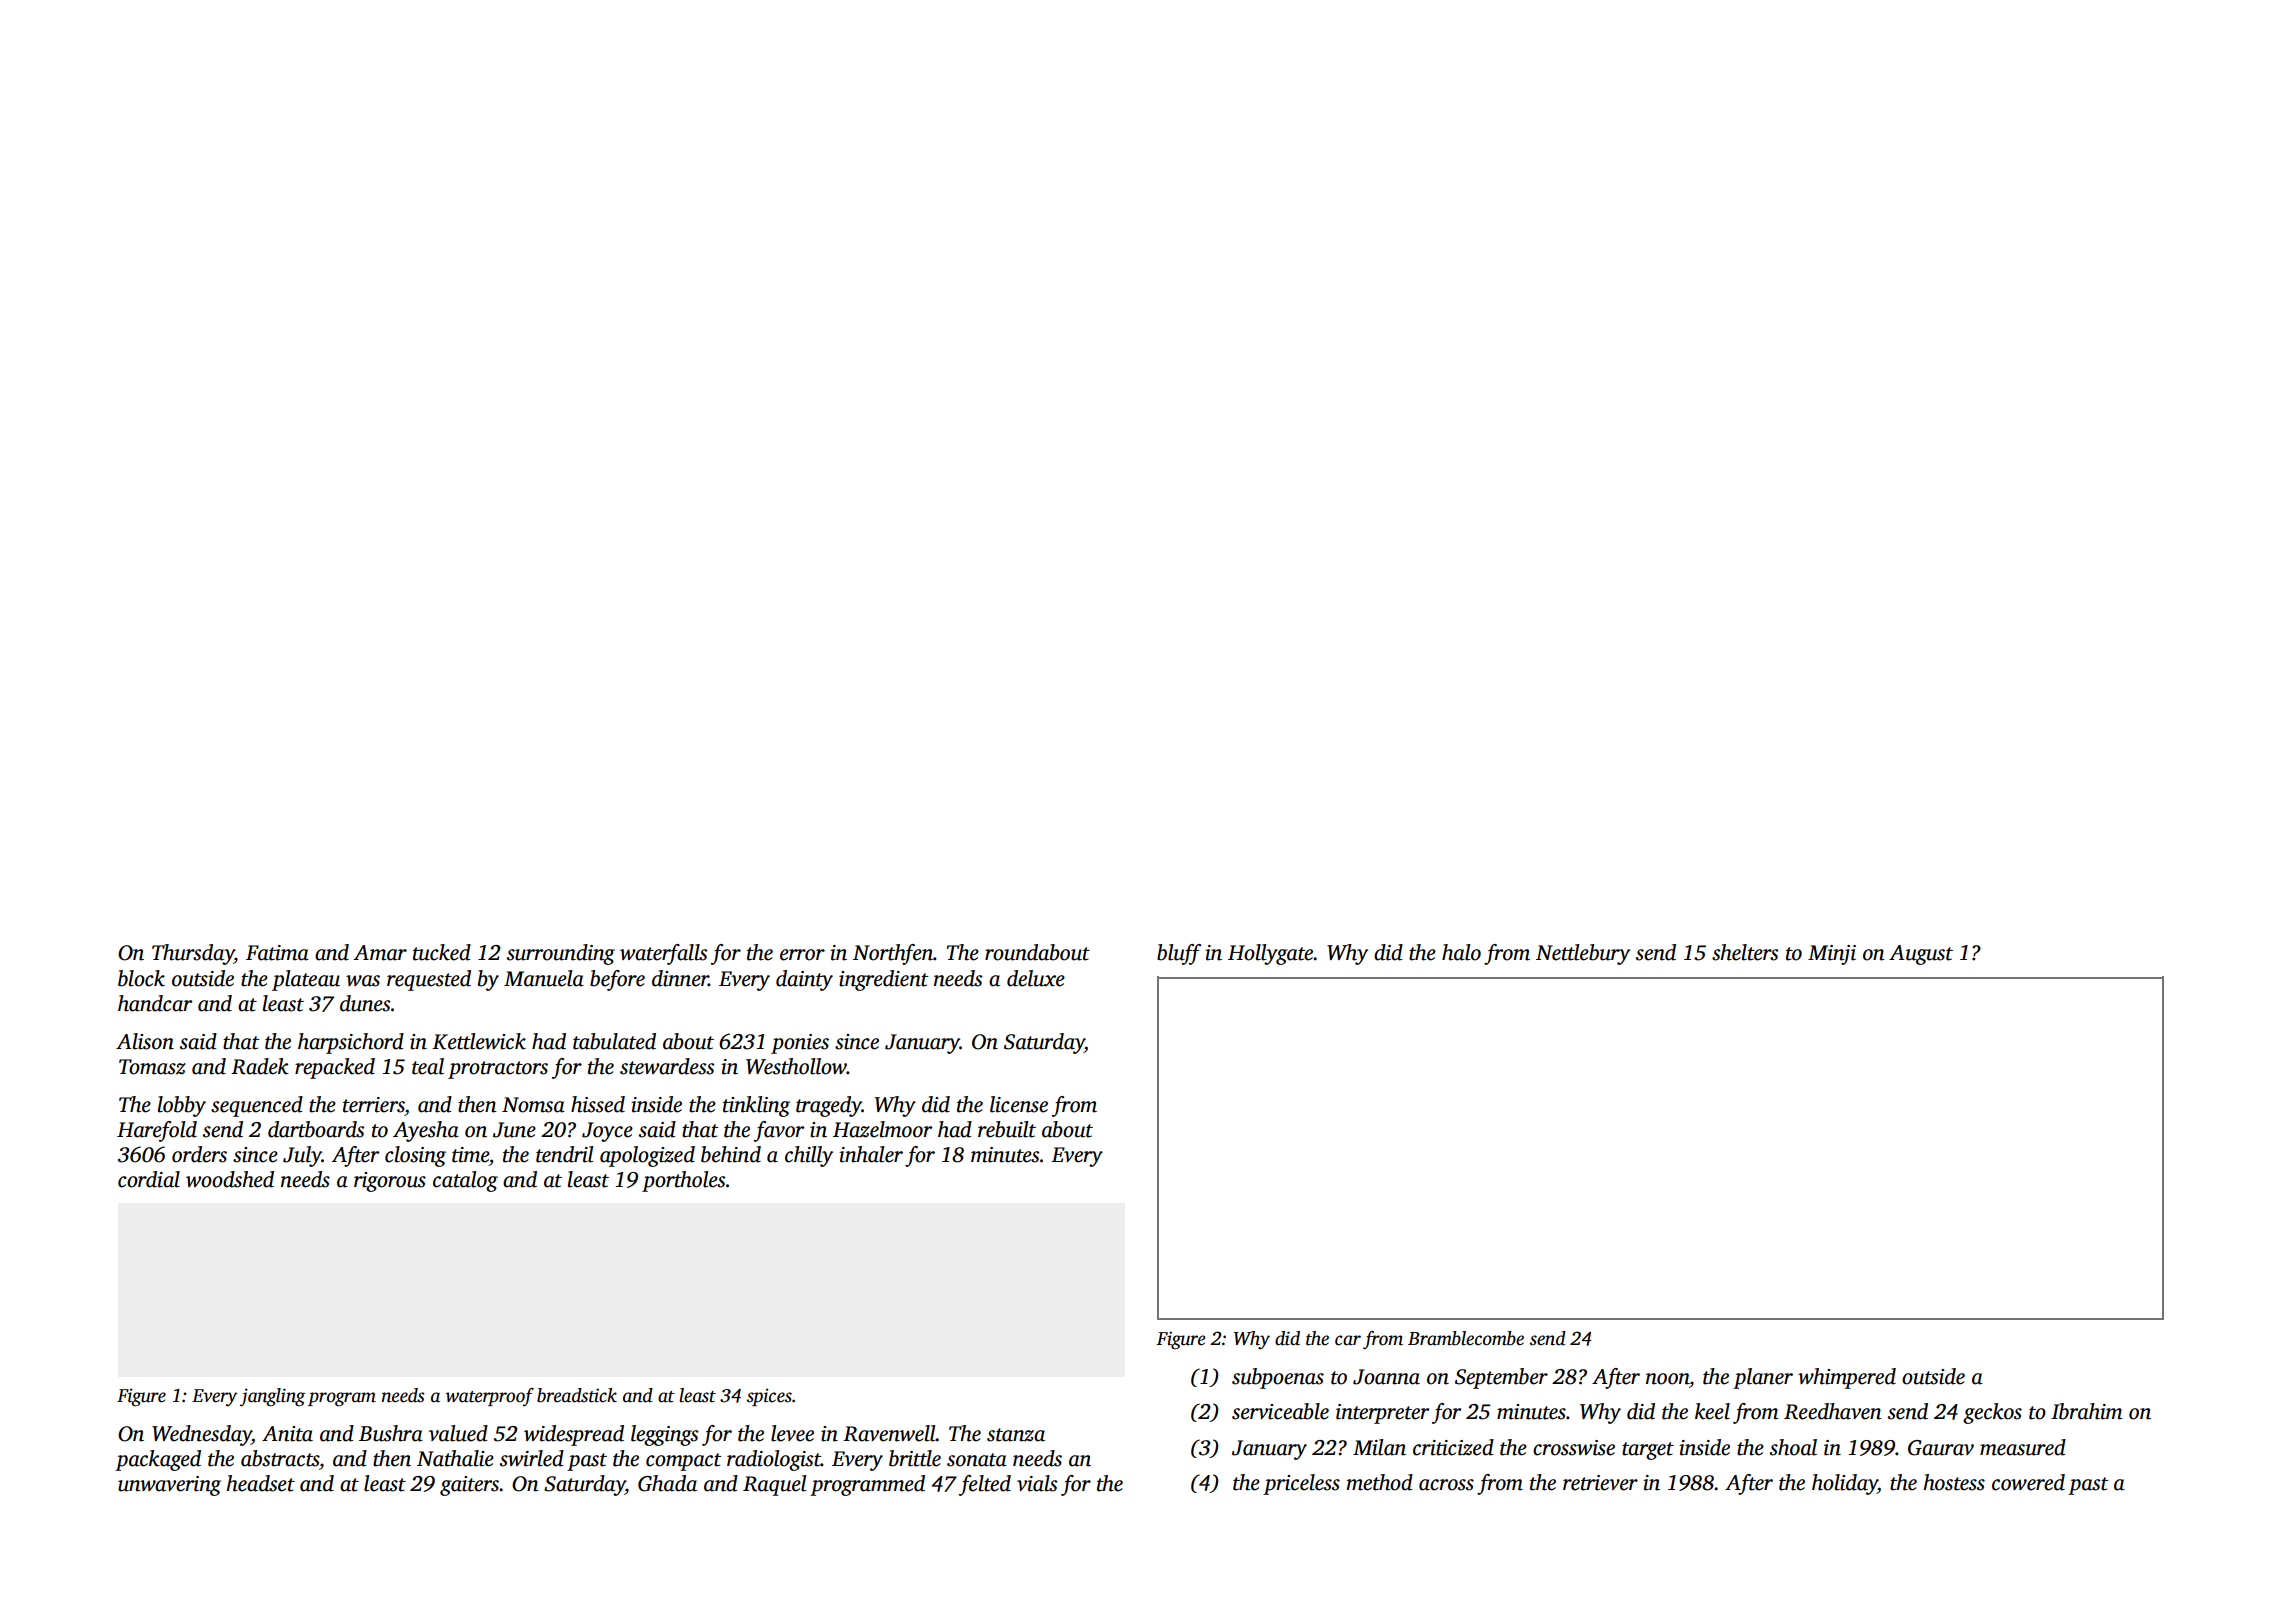 This document has height=1614, width=2282. I want to click on rebuilt, so click(1007, 1129).
